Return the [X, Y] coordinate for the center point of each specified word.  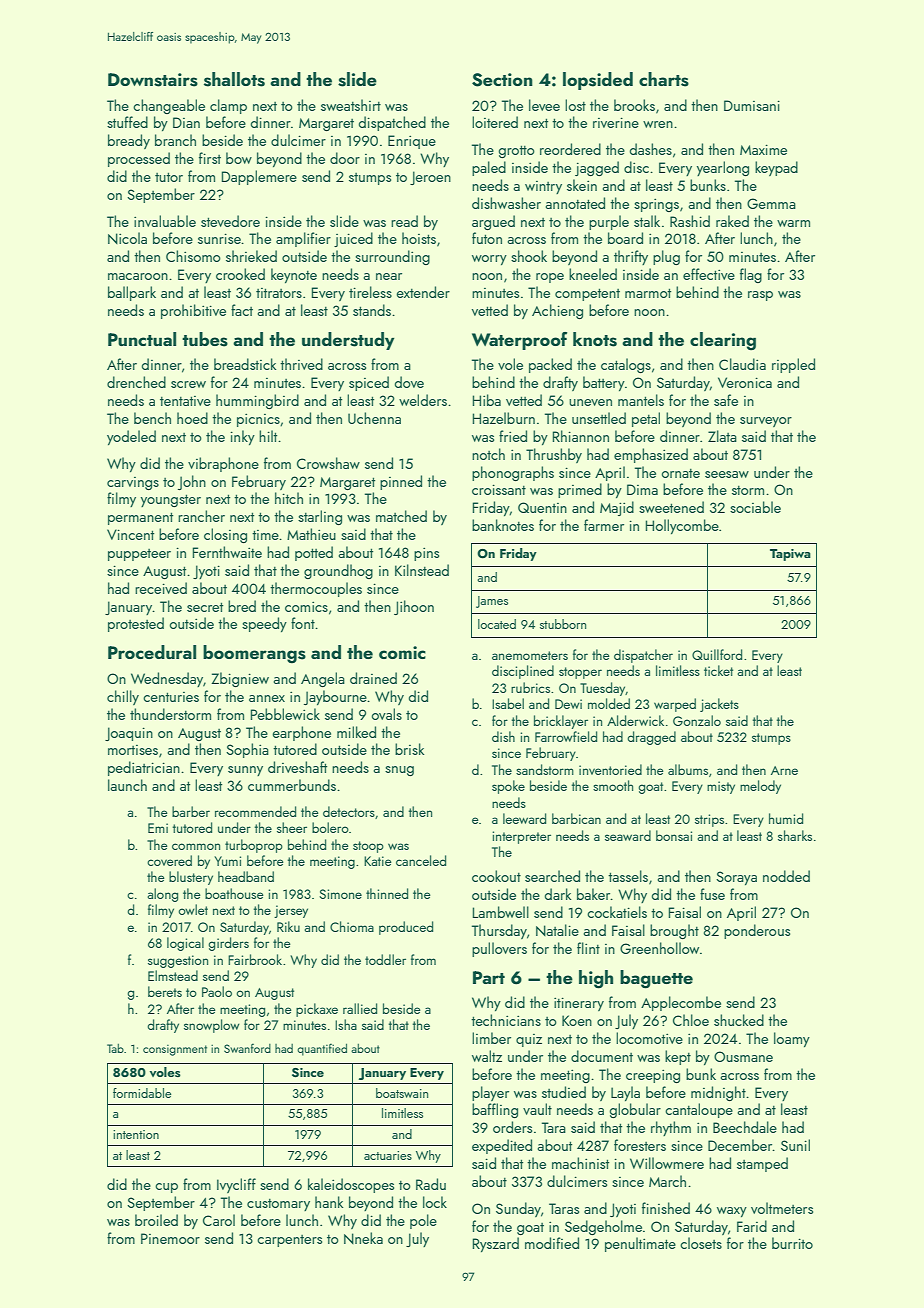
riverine [616, 122]
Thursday [499, 931]
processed [139, 159]
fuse [712, 894]
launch [127, 785]
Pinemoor [170, 1238]
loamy [792, 1039]
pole [423, 1221]
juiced [353, 239]
